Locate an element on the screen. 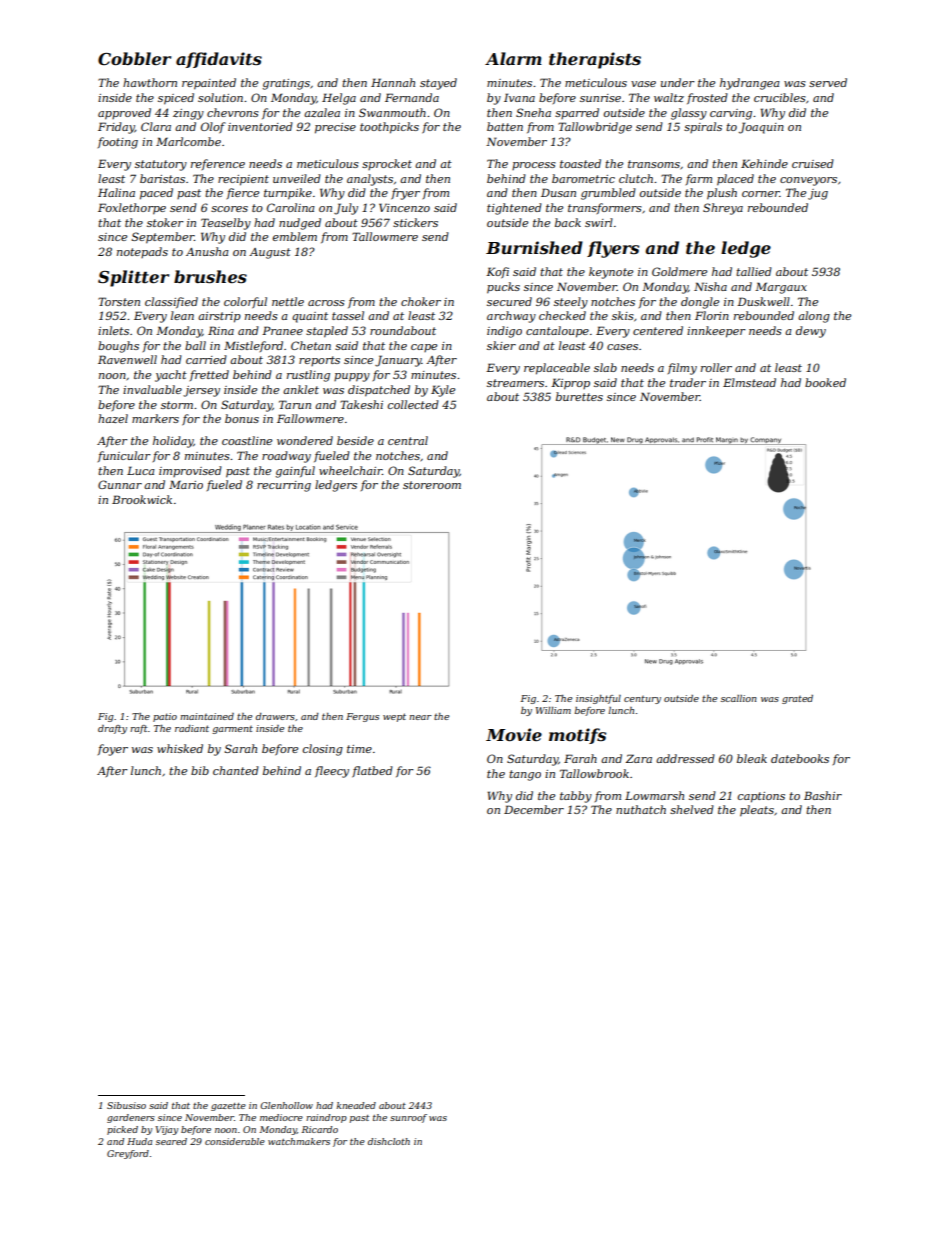  streamers is located at coordinates (515, 383).
